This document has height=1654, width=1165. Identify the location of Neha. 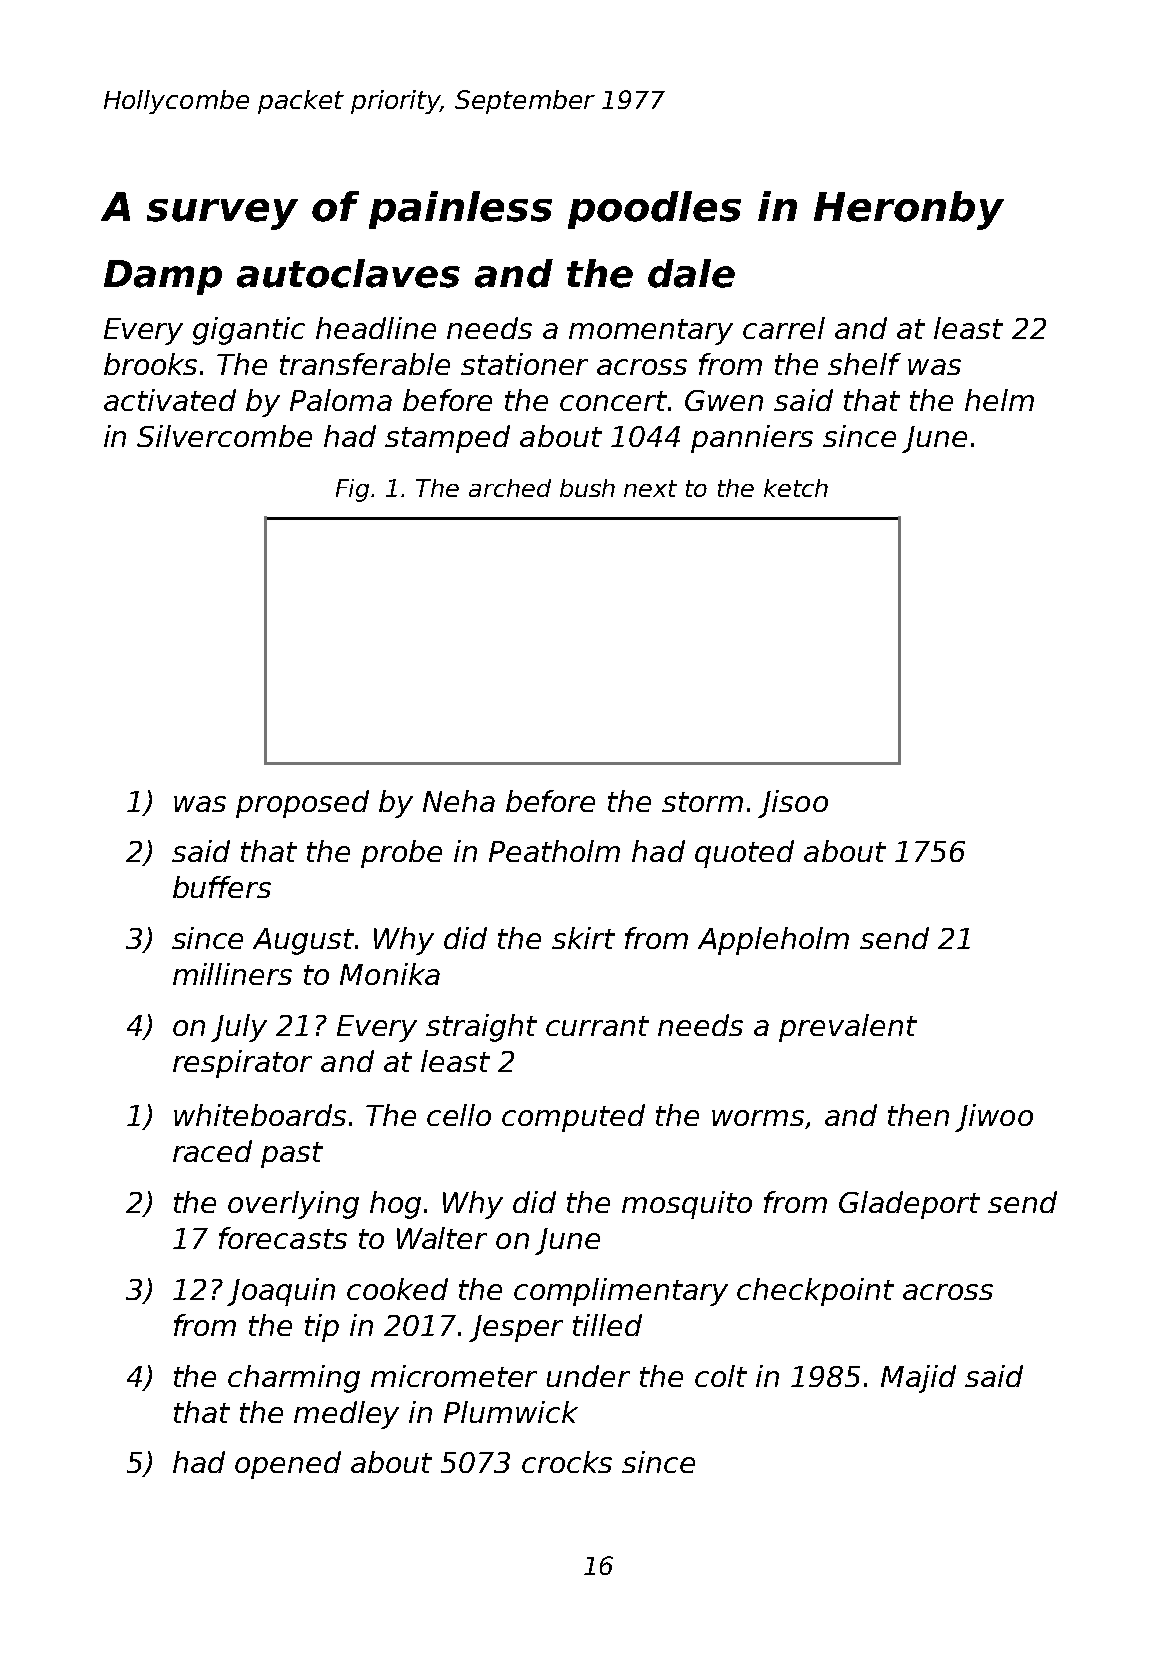
(459, 801).
